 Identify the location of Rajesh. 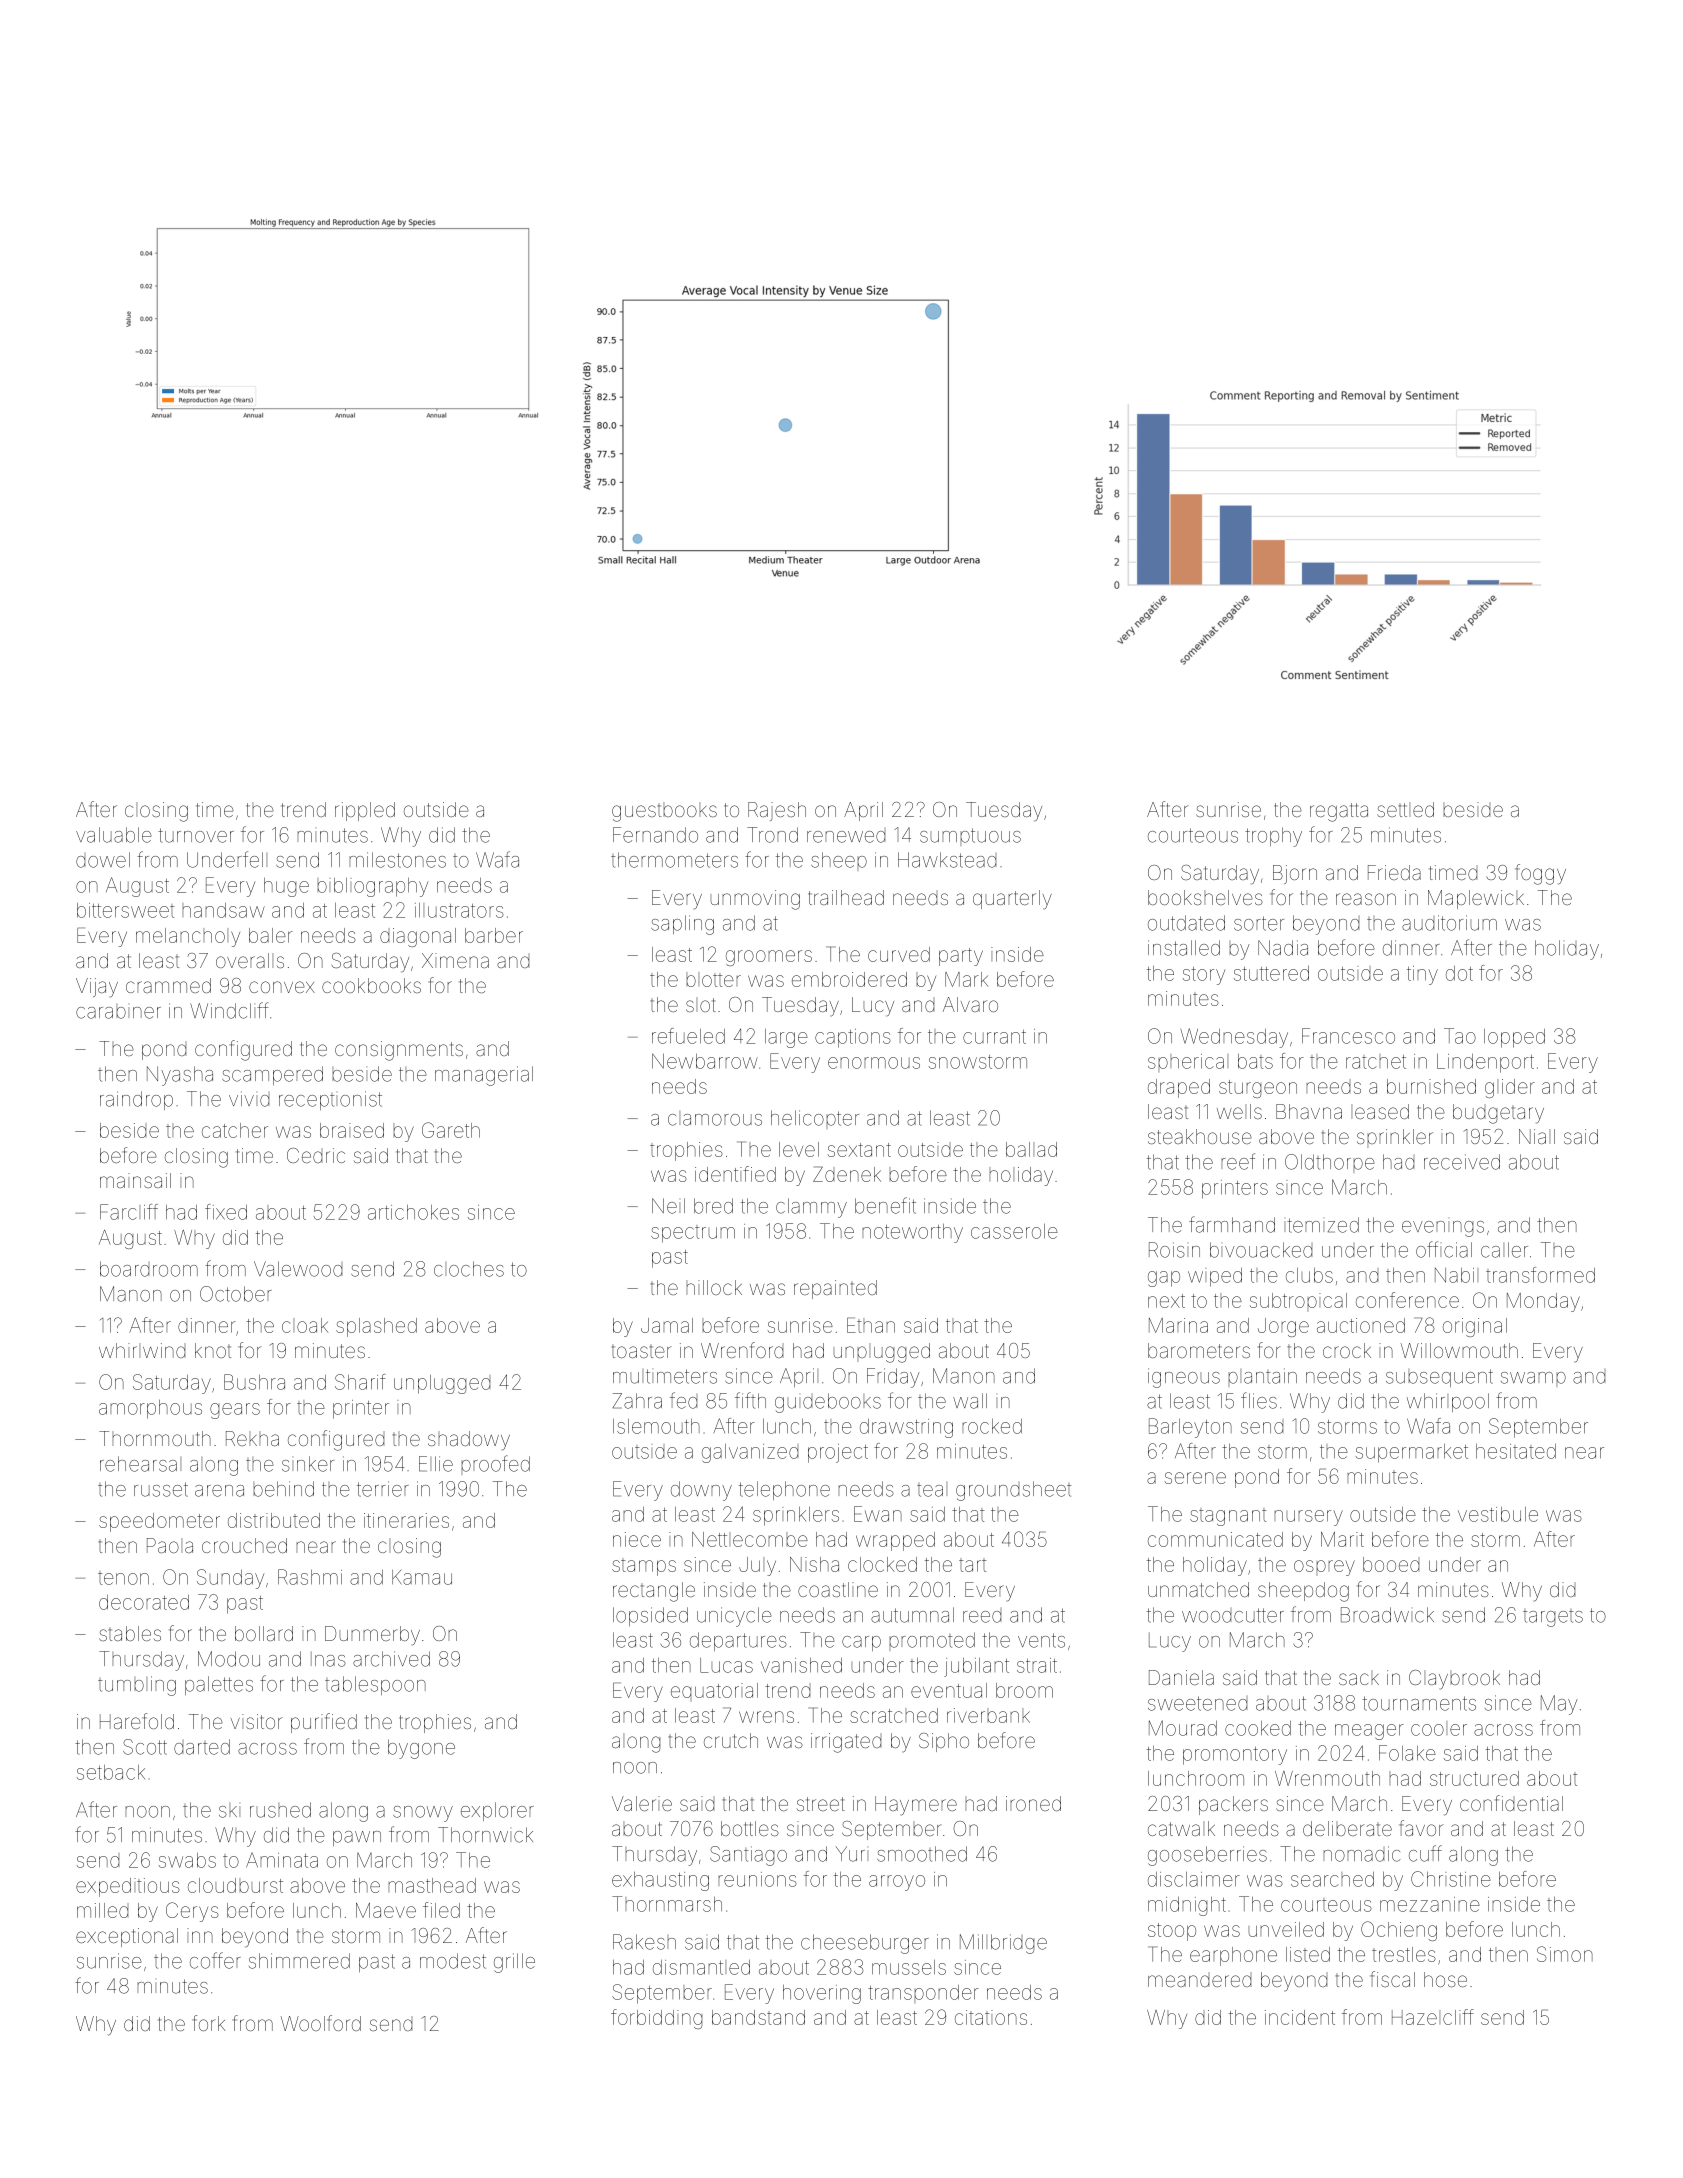
(777, 811).
